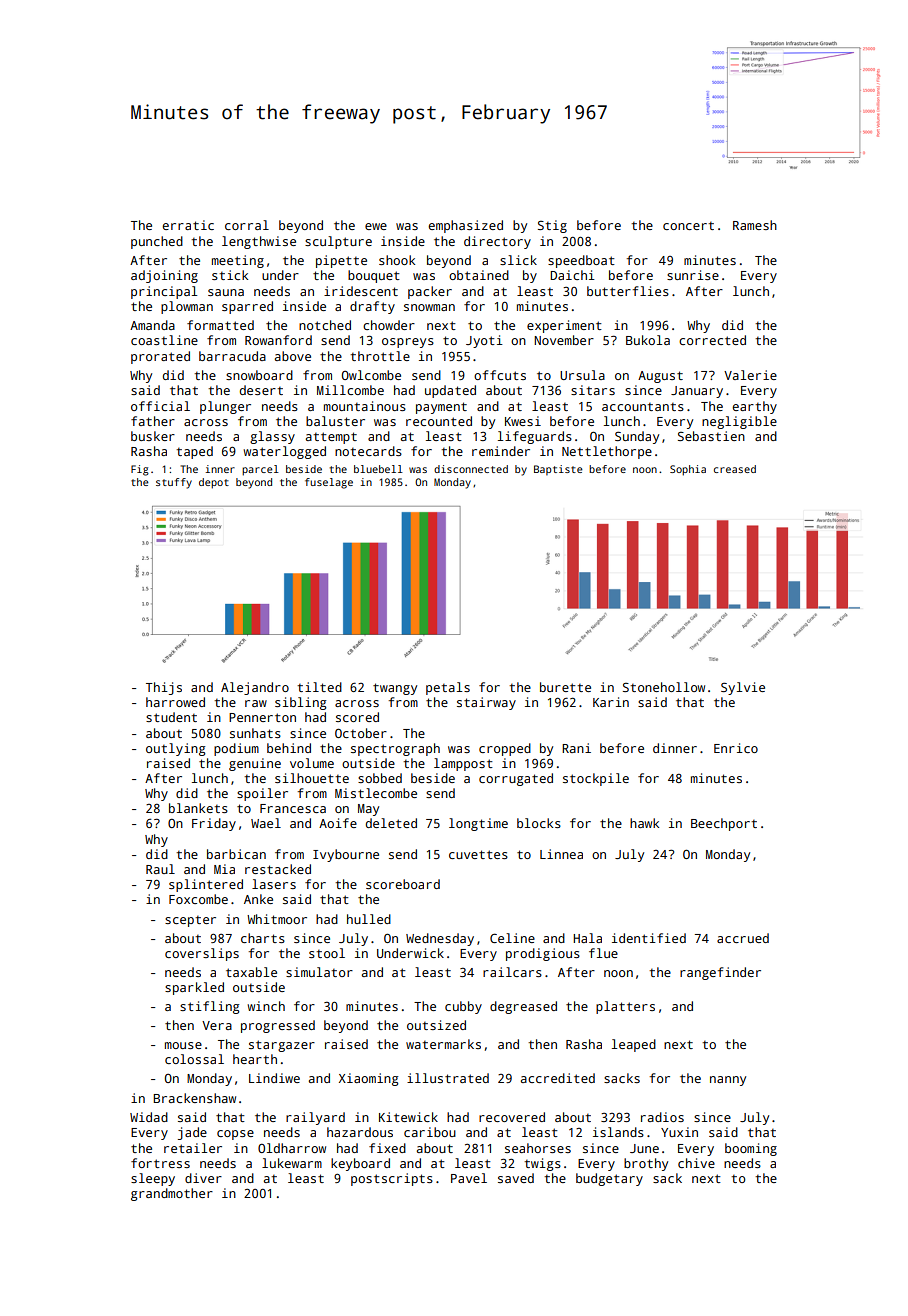 The width and height of the image is (908, 1316). Describe the element at coordinates (164, 276) in the image. I see `adjoining` at that location.
